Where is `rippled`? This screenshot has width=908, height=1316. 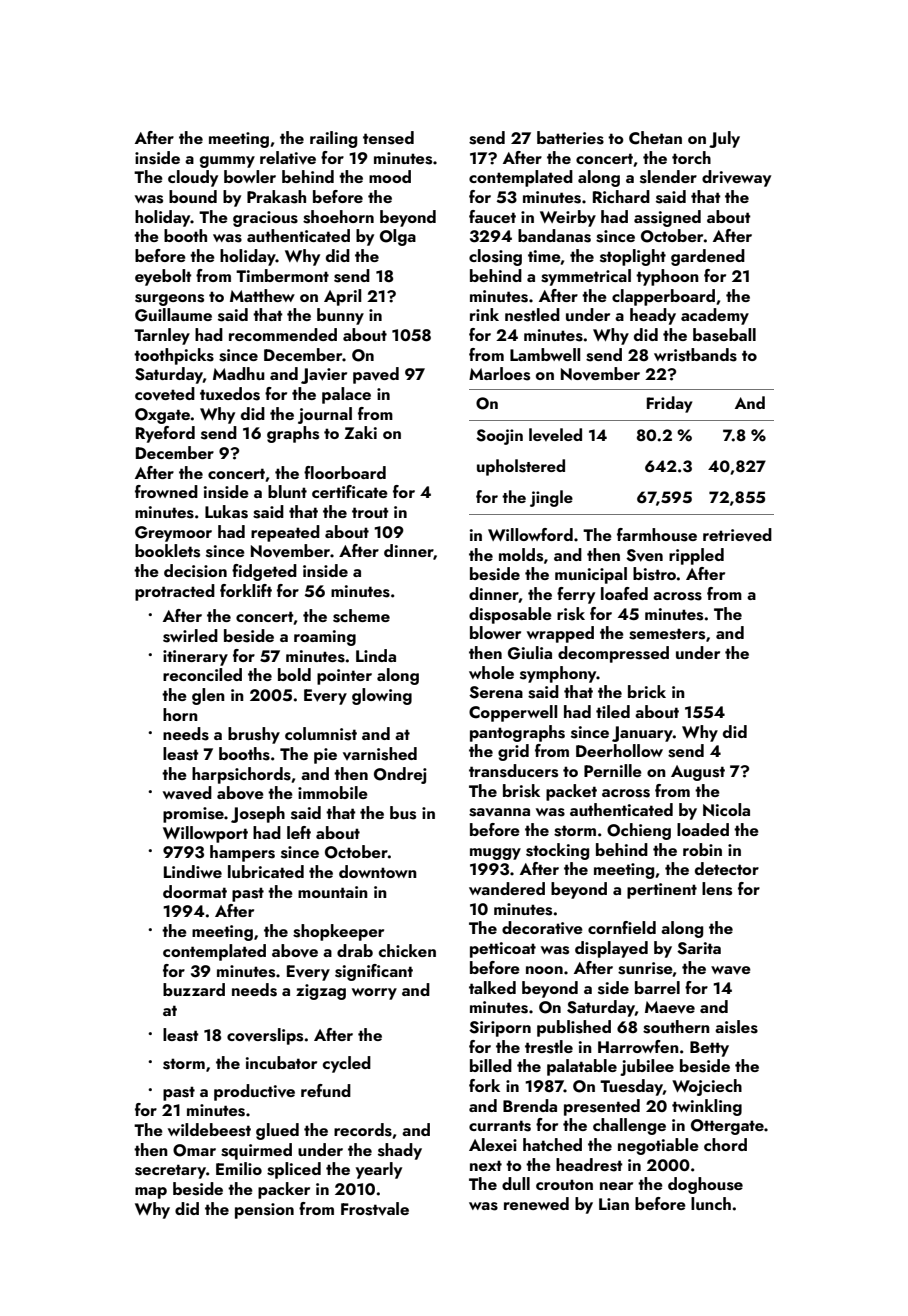 rippled is located at coordinates (696, 556).
